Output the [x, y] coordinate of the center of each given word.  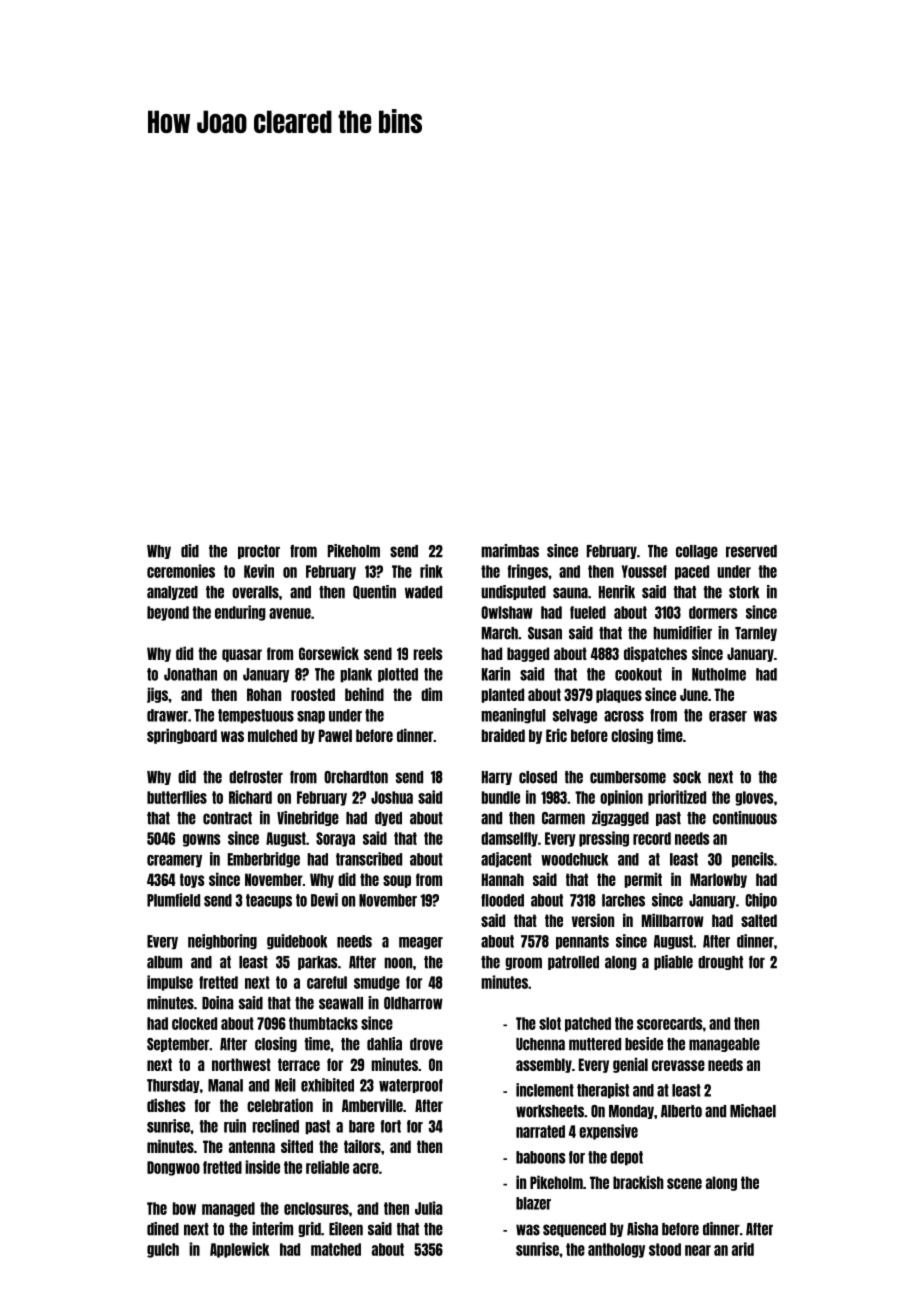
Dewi [324, 900]
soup [397, 881]
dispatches [655, 654]
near [698, 1250]
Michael [753, 1111]
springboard [182, 736]
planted [502, 695]
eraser [728, 716]
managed [228, 1209]
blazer [533, 1203]
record [652, 838]
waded [423, 592]
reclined [275, 1126]
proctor [259, 552]
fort [391, 1126]
